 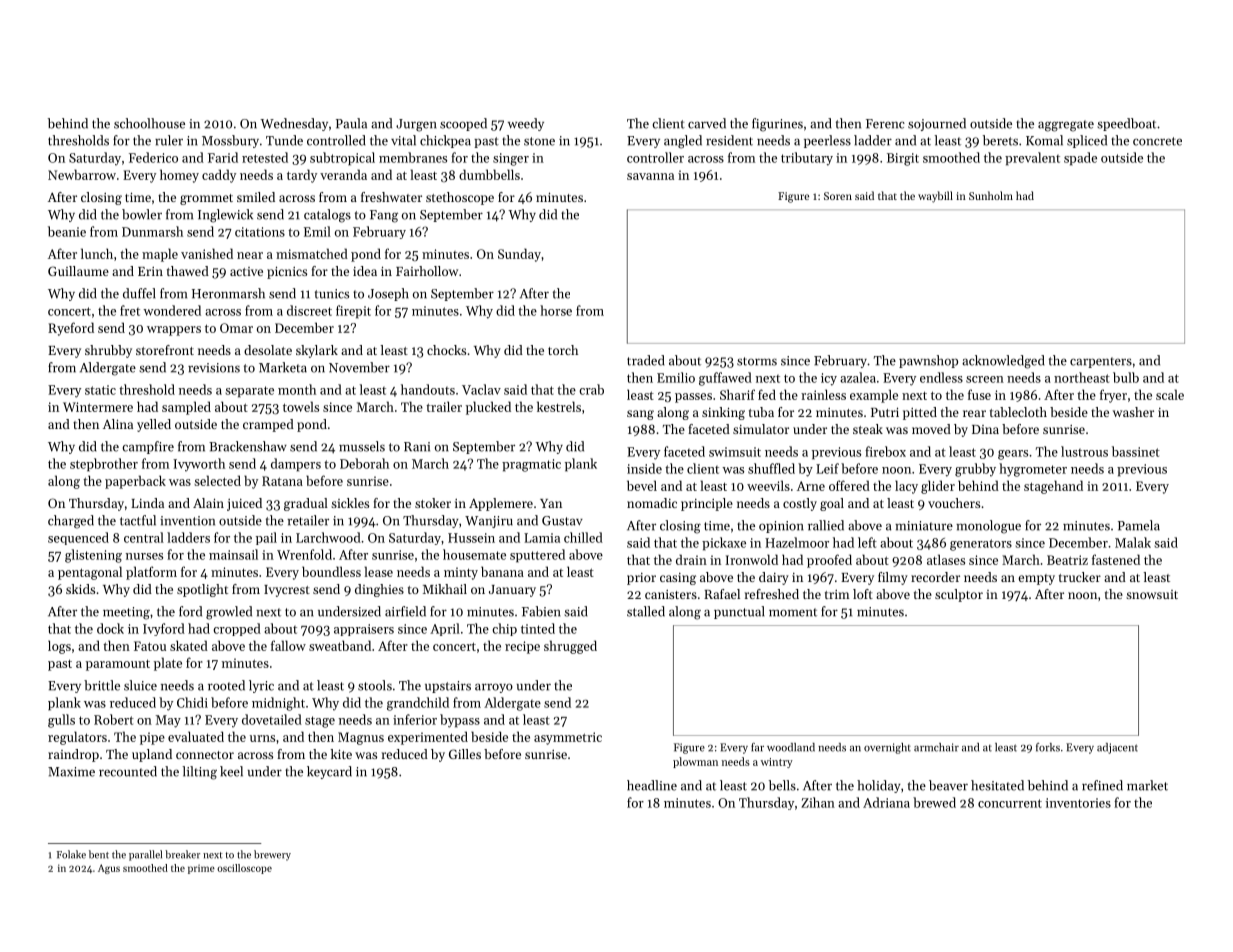 I want to click on Zihan, so click(x=818, y=802).
